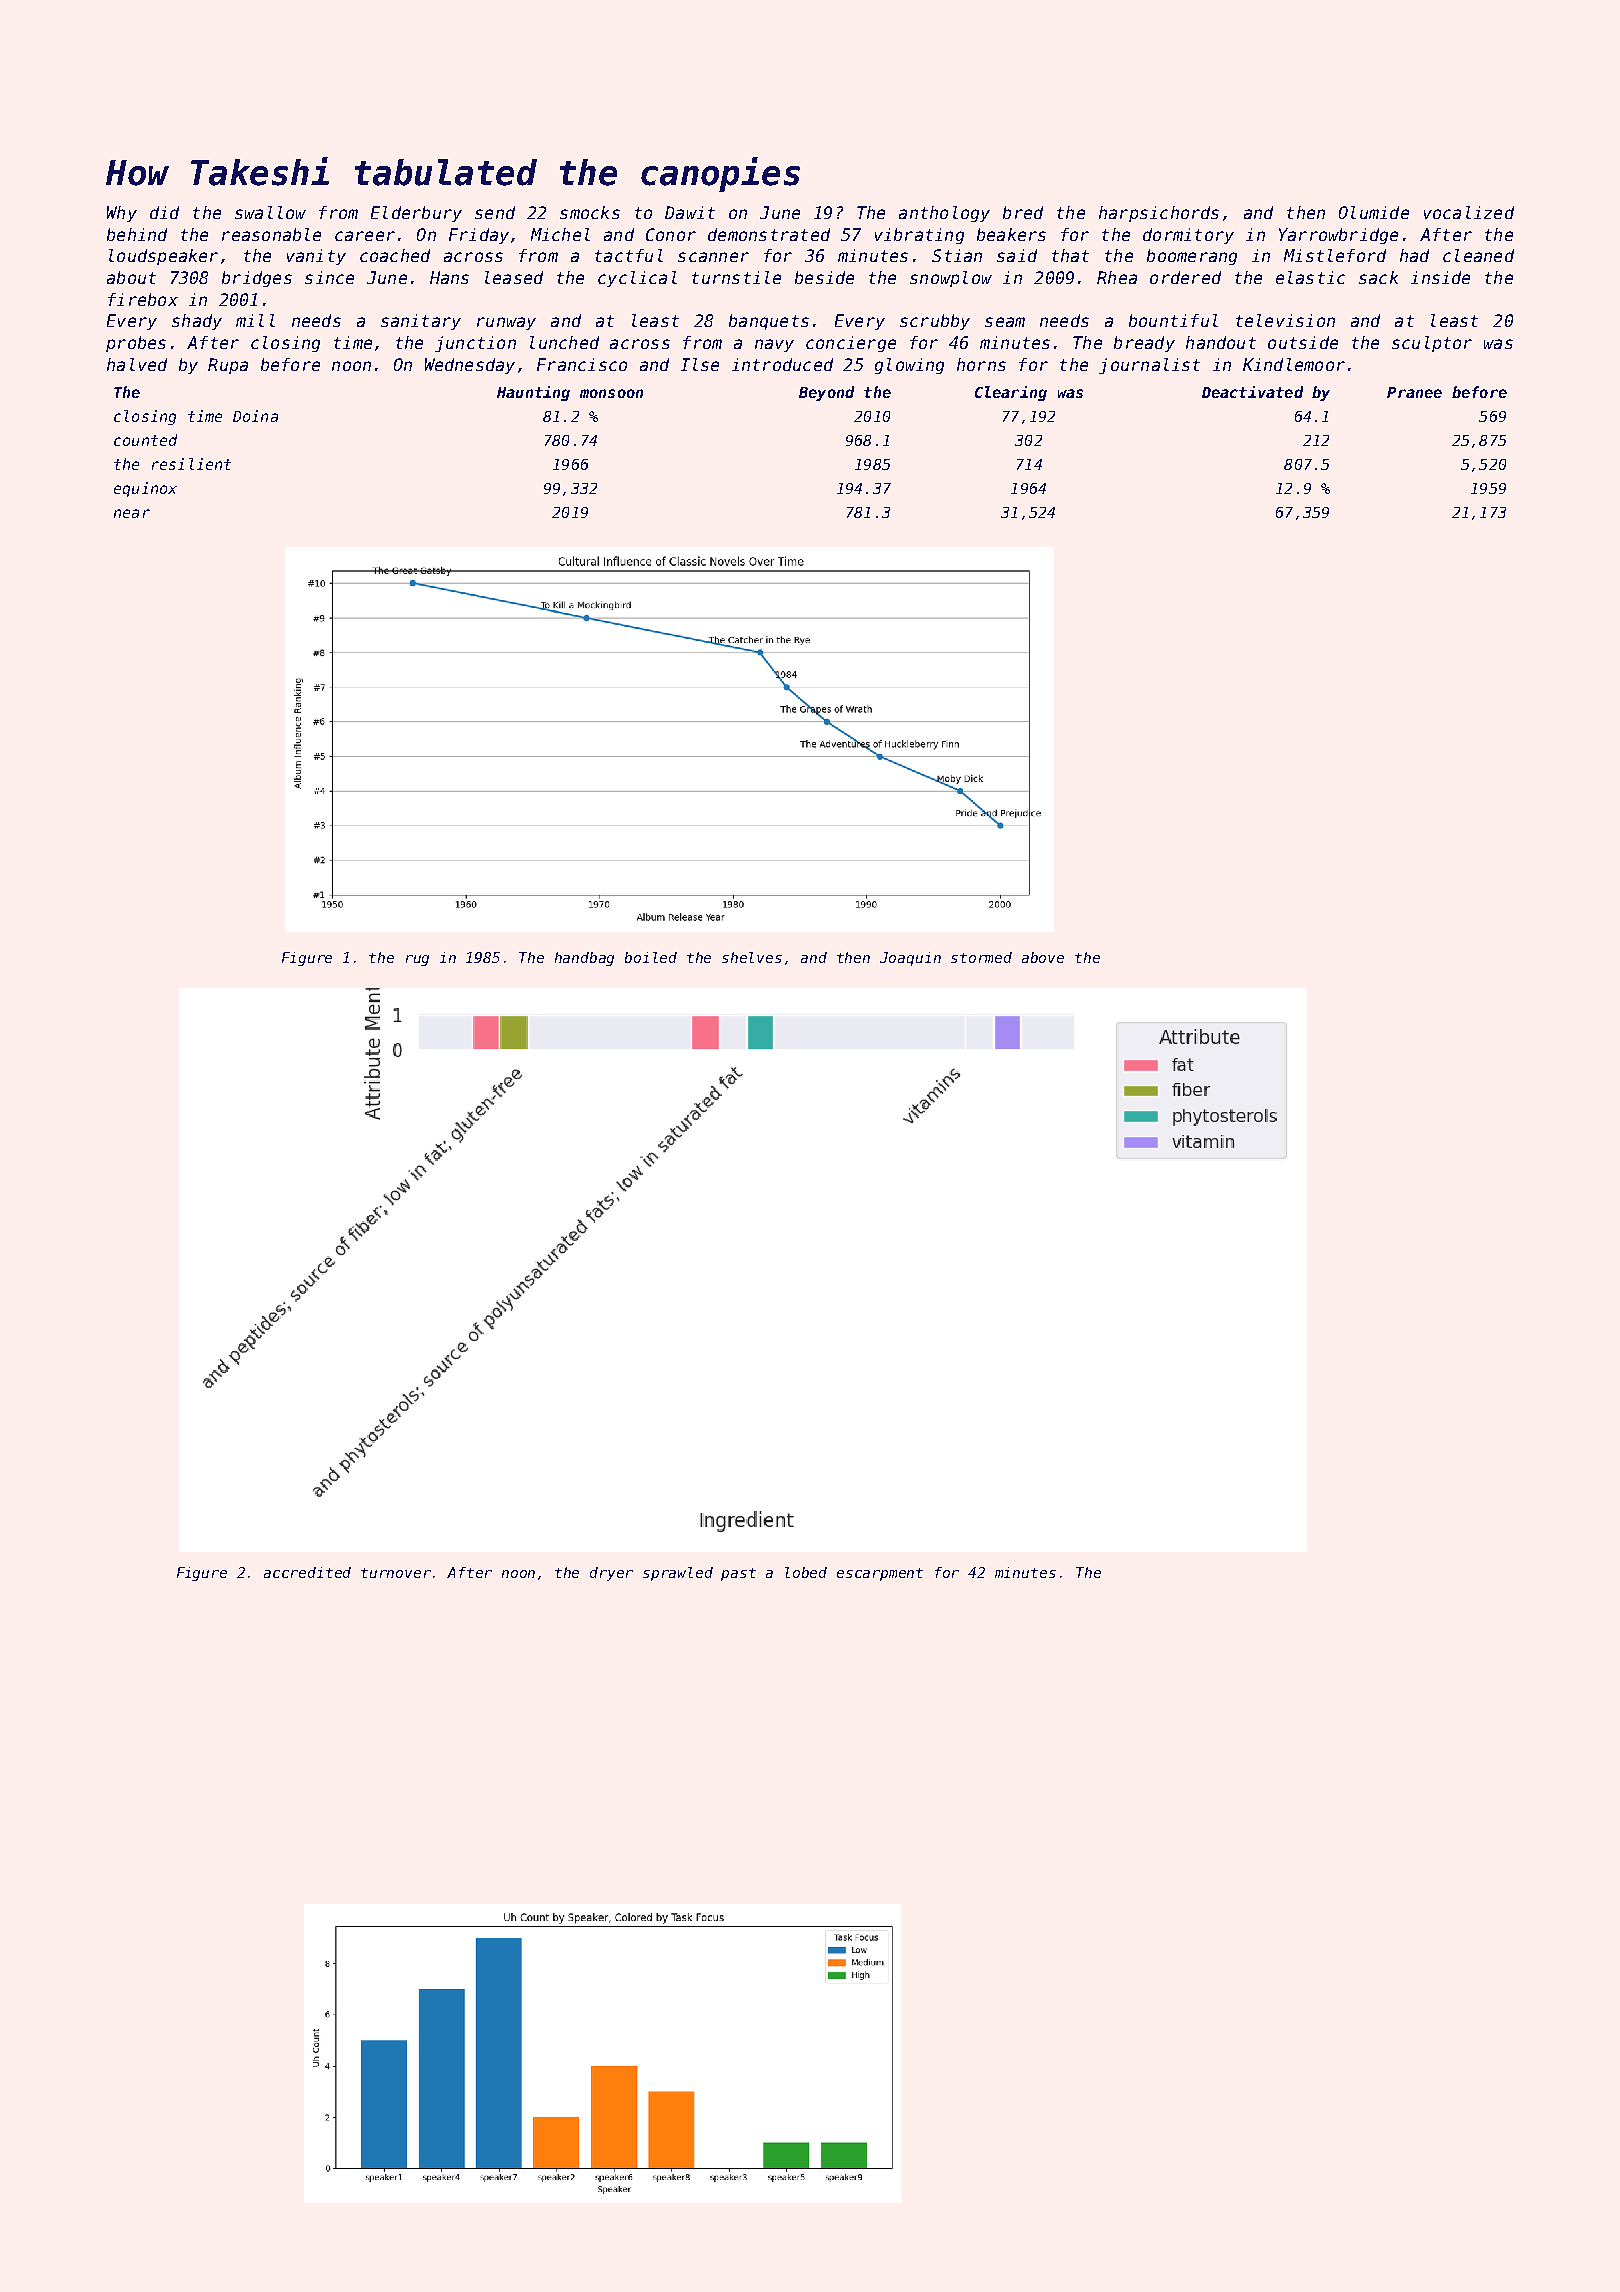 The height and width of the page is (2292, 1620). I want to click on send, so click(495, 212).
